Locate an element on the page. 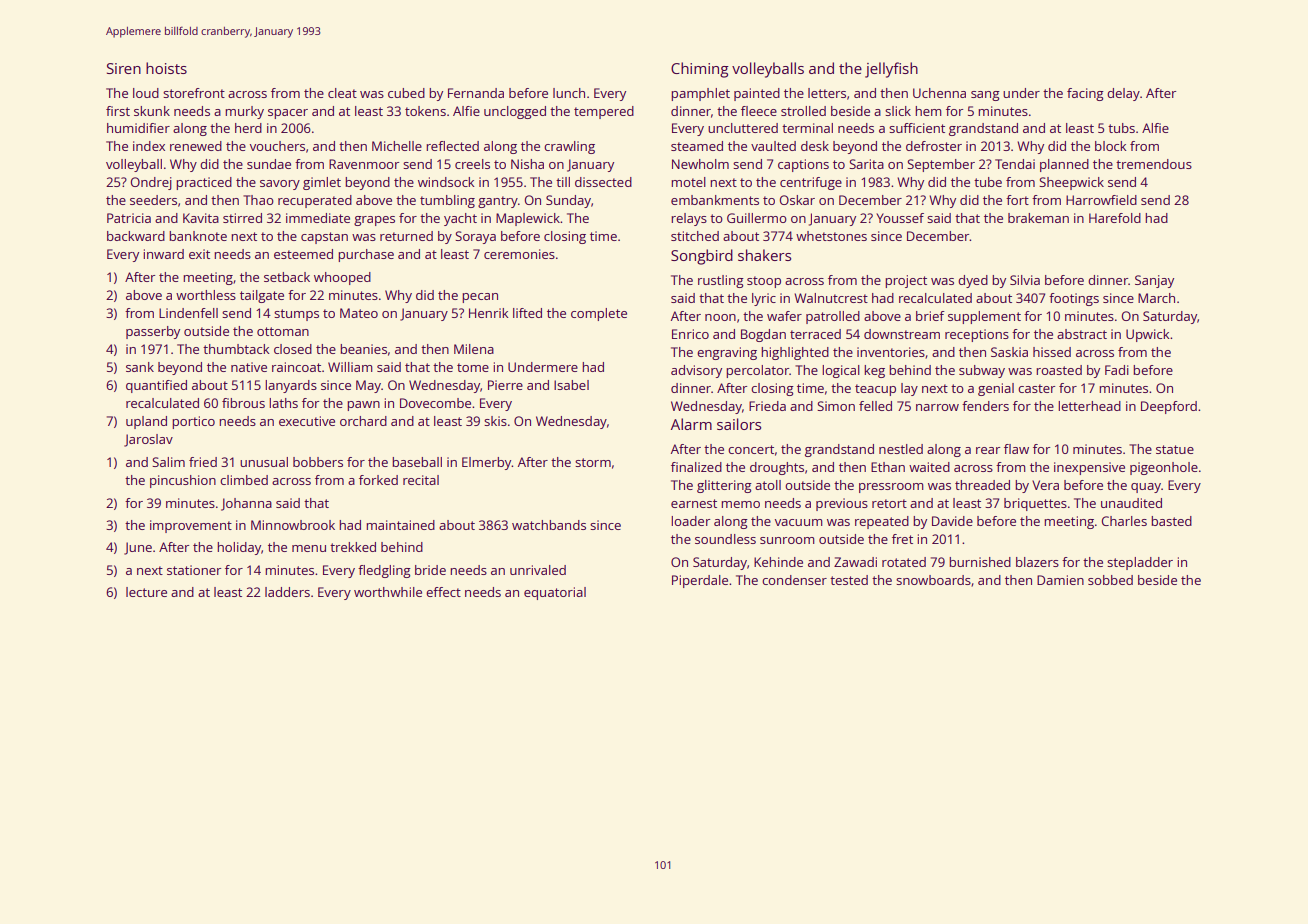 Image resolution: width=1308 pixels, height=924 pixels. effect is located at coordinates (443, 592).
